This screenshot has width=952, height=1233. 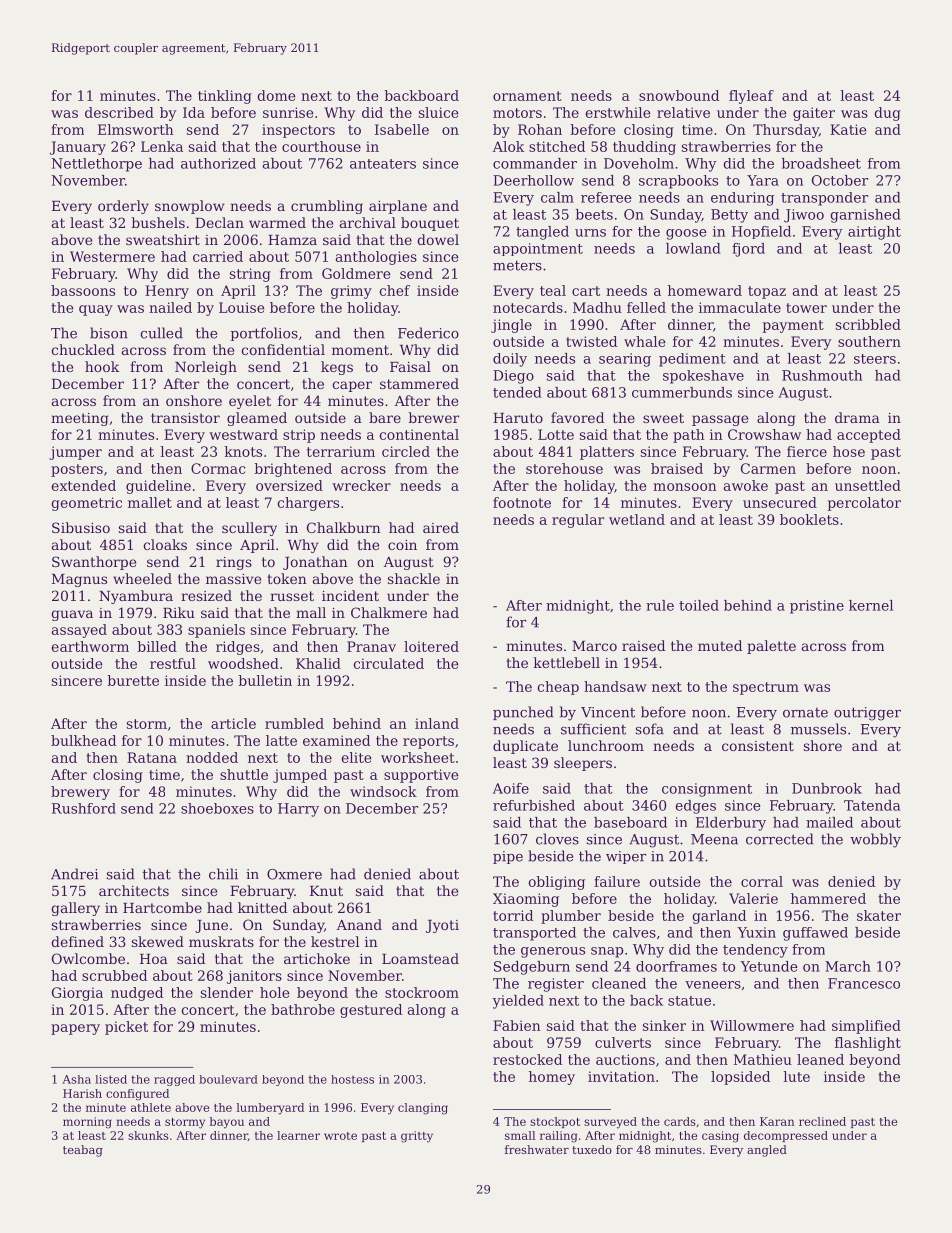 What do you see at coordinates (699, 605) in the screenshot?
I see `toiled` at bounding box center [699, 605].
